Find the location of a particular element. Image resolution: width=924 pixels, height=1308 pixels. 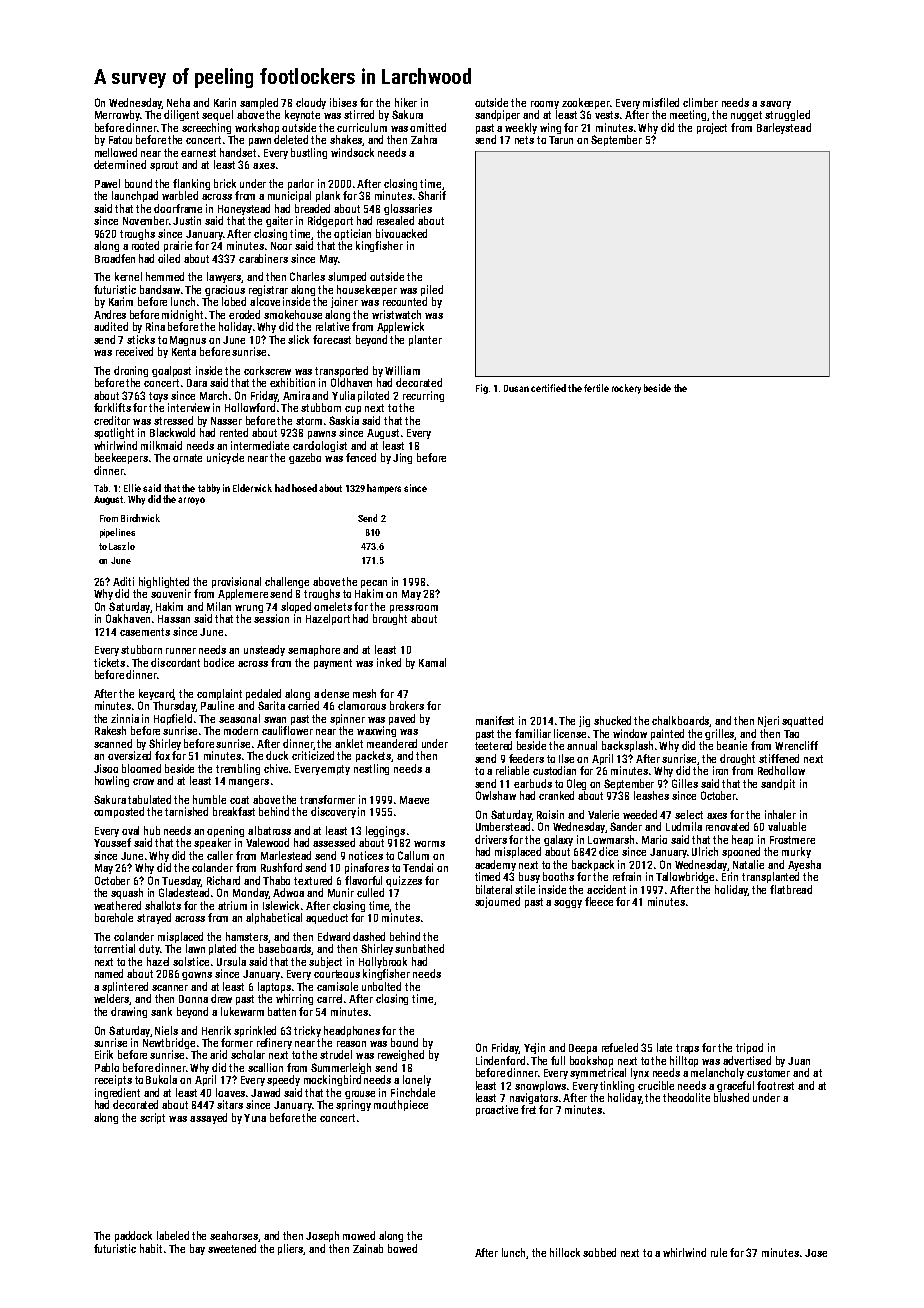

Jing is located at coordinates (402, 458).
